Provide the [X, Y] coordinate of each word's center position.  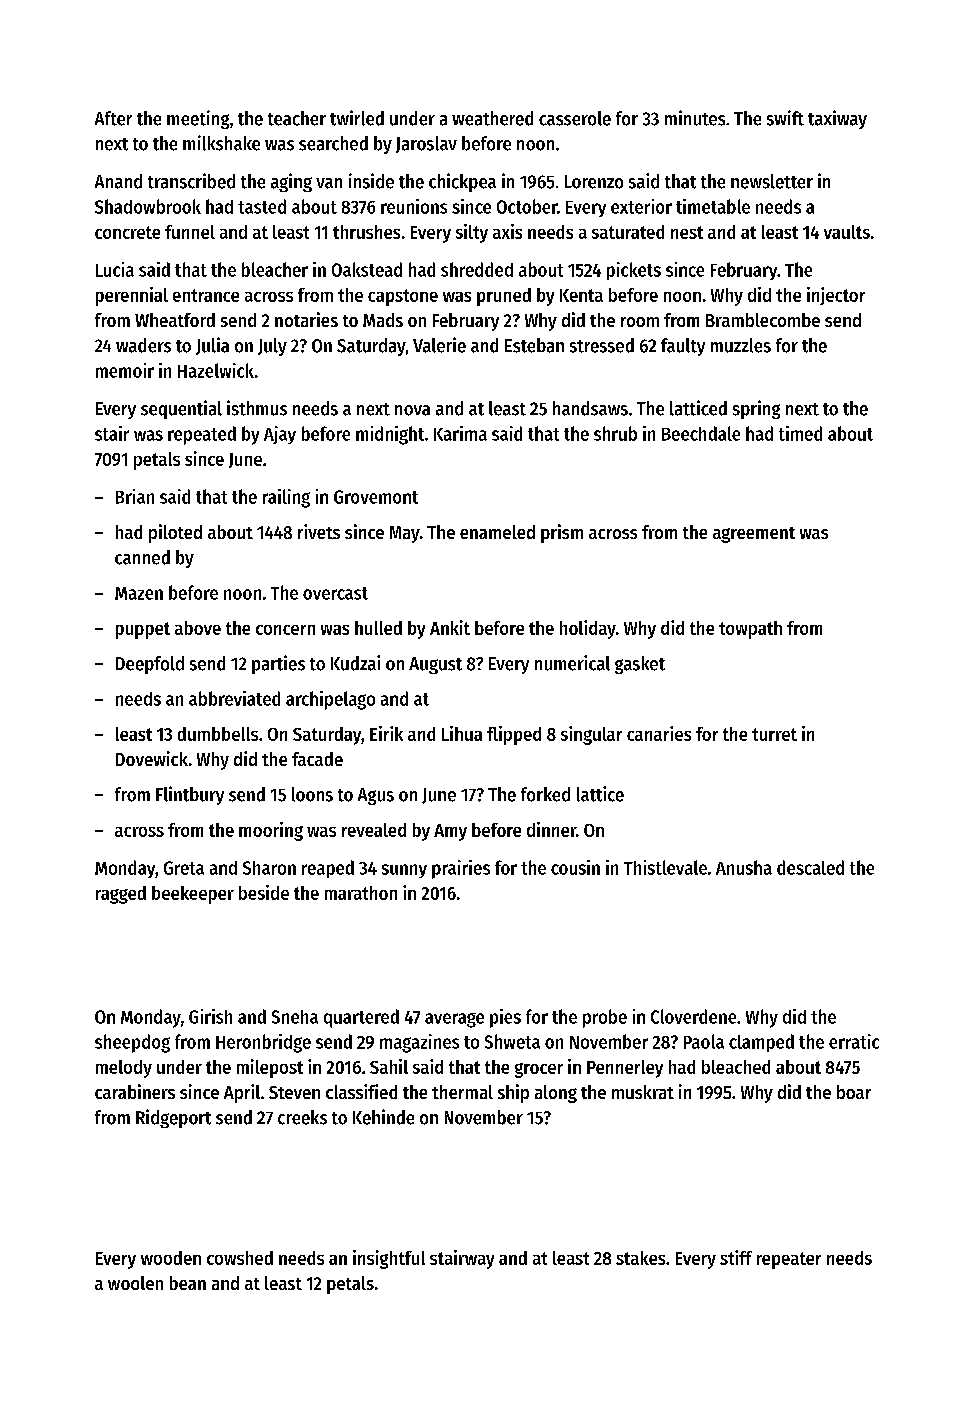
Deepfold [150, 665]
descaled [810, 867]
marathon [361, 893]
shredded [477, 269]
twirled [357, 118]
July [272, 347]
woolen [135, 1283]
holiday [588, 629]
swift [785, 118]
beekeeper [193, 895]
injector [836, 296]
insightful [389, 1259]
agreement [754, 535]
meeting [198, 119]
